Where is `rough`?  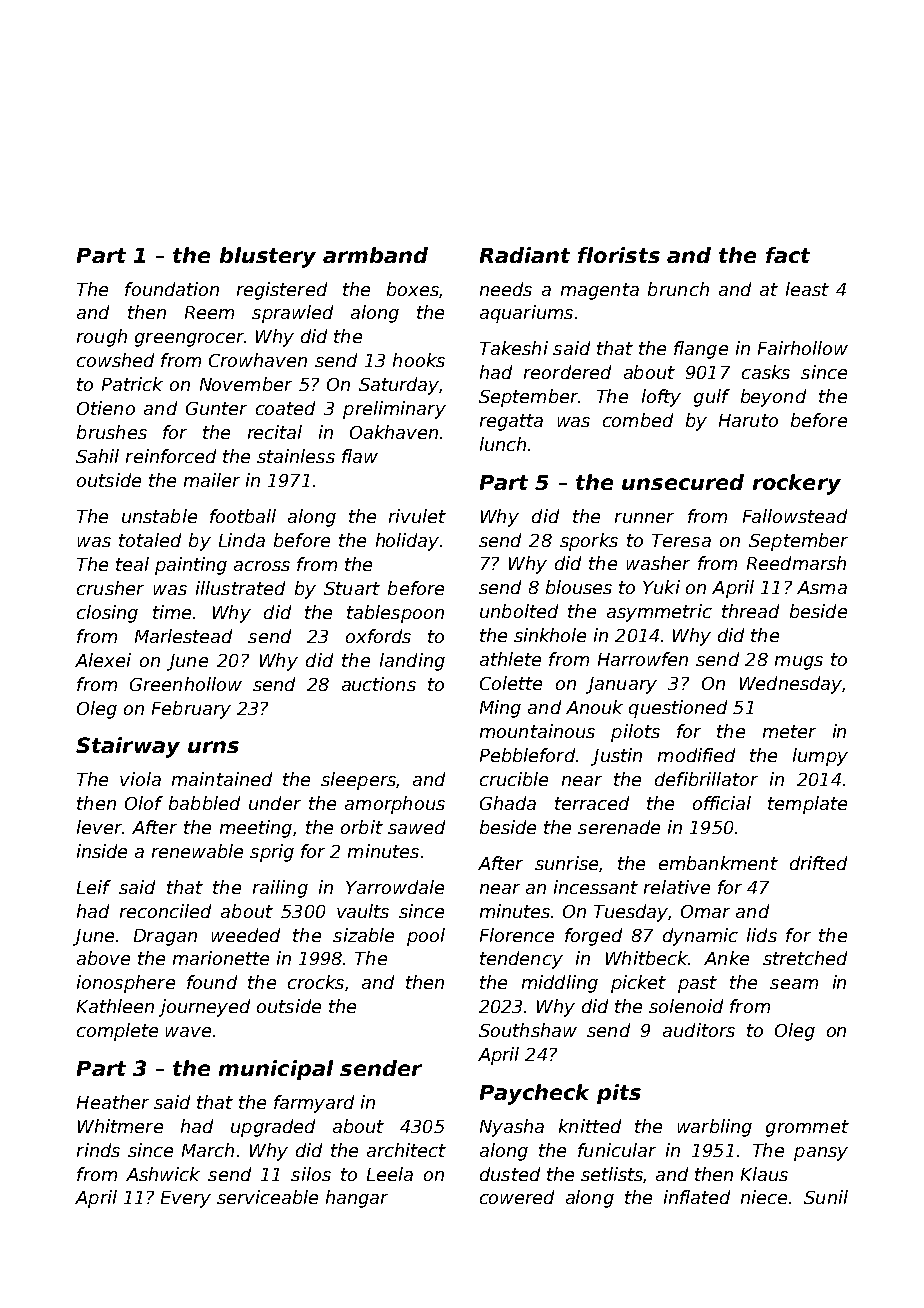
rough is located at coordinates (102, 338).
